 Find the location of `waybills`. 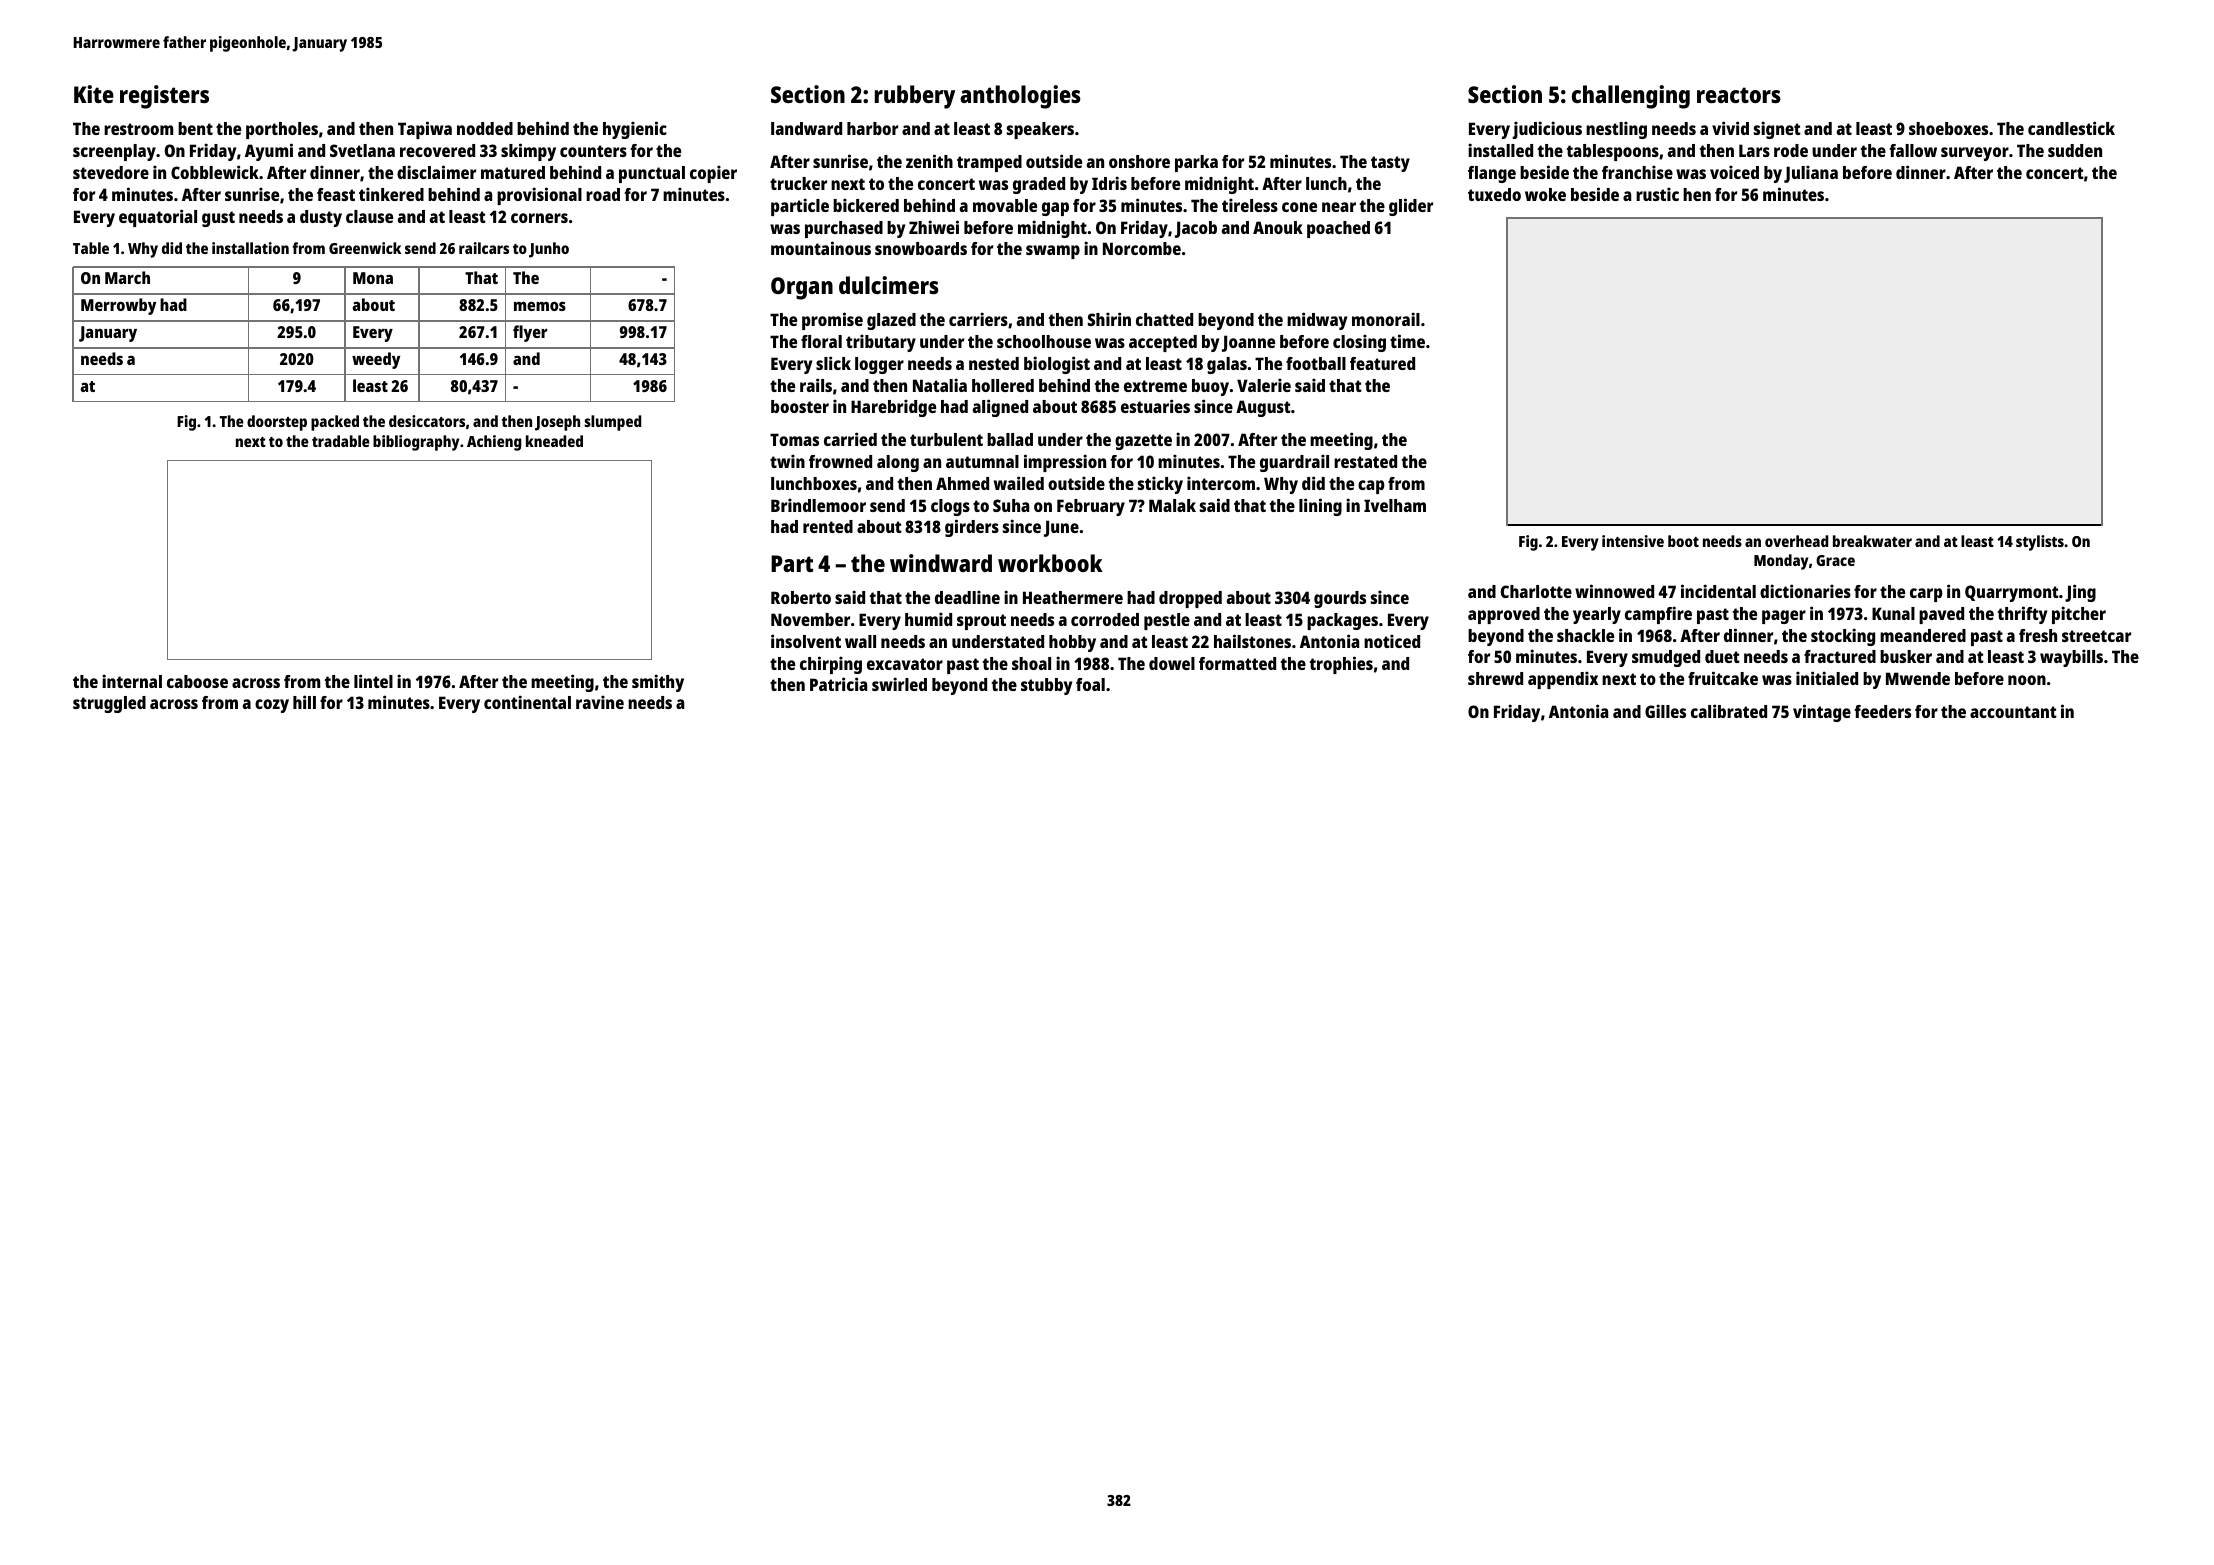

waybills is located at coordinates (2071, 658).
